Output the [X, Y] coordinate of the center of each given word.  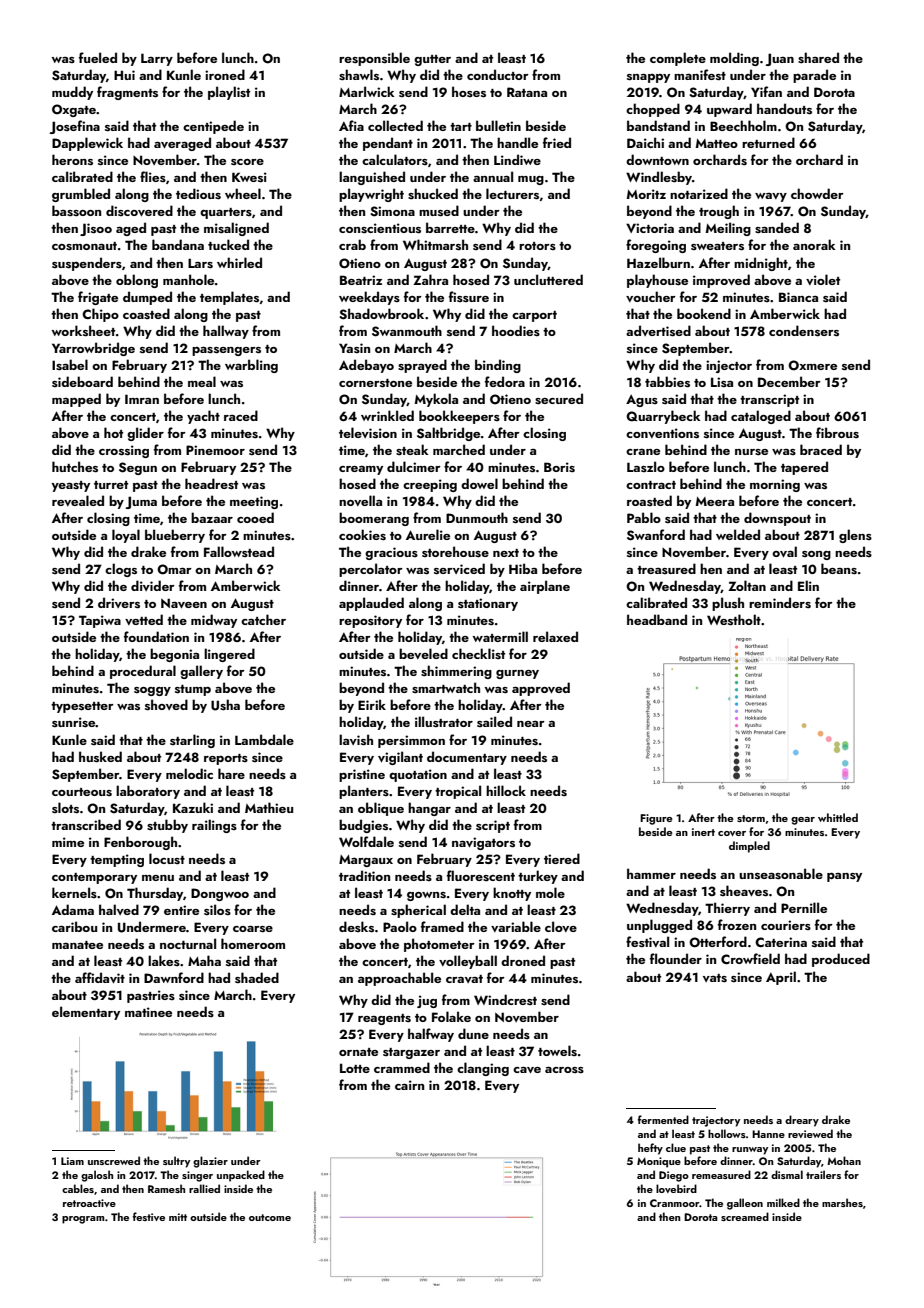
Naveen [184, 603]
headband [657, 619]
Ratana [527, 92]
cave [527, 1070]
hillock [506, 790]
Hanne [768, 1134]
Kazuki [193, 807]
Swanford [656, 535]
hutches [75, 467]
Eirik [372, 704]
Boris [559, 467]
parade [814, 76]
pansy [844, 877]
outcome [270, 1217]
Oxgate [74, 110]
